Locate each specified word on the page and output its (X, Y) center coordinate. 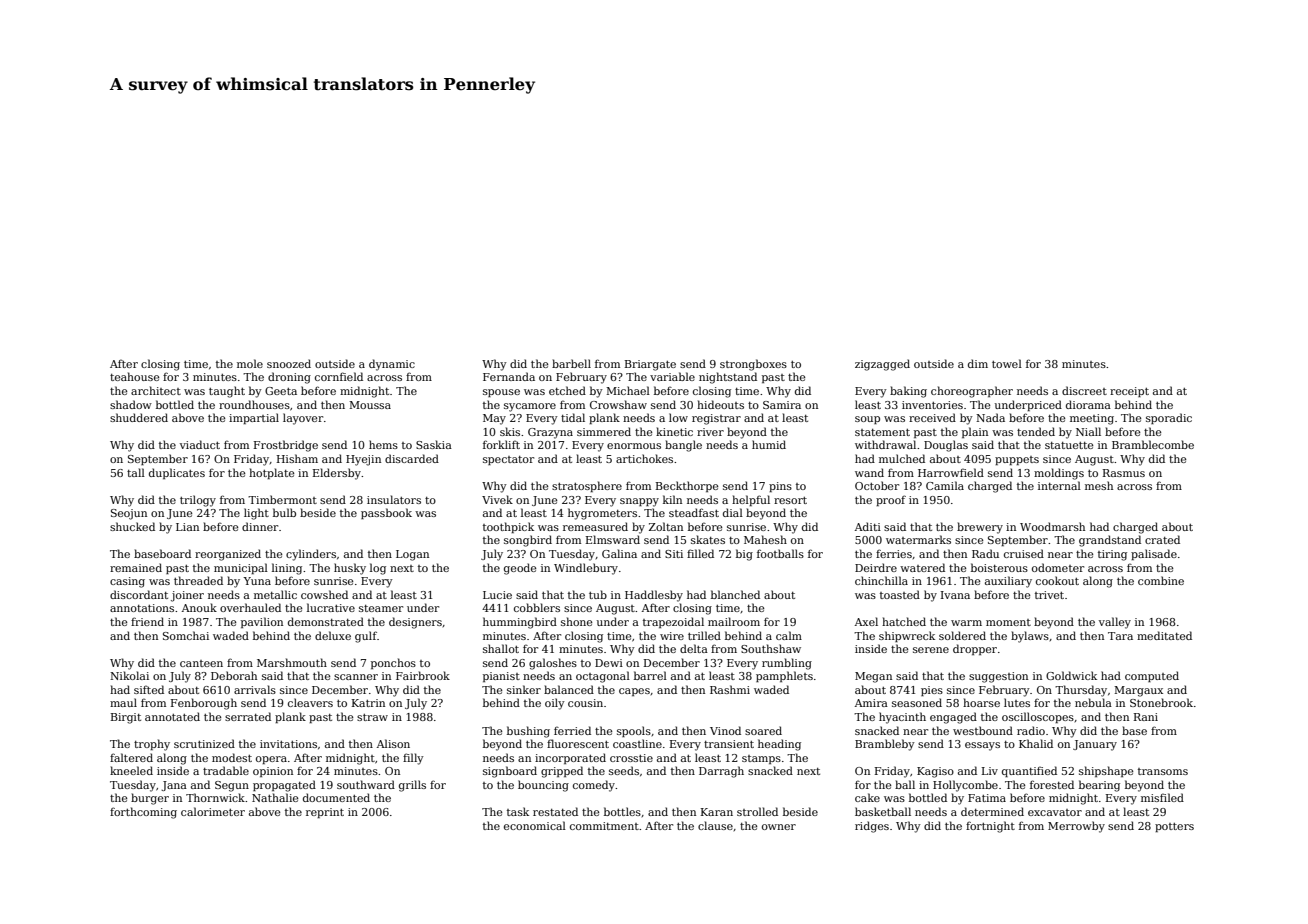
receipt (1129, 392)
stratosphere (587, 486)
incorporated (570, 758)
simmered (604, 431)
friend (147, 621)
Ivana (955, 595)
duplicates (177, 473)
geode (520, 569)
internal (1059, 485)
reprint (325, 813)
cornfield (339, 376)
